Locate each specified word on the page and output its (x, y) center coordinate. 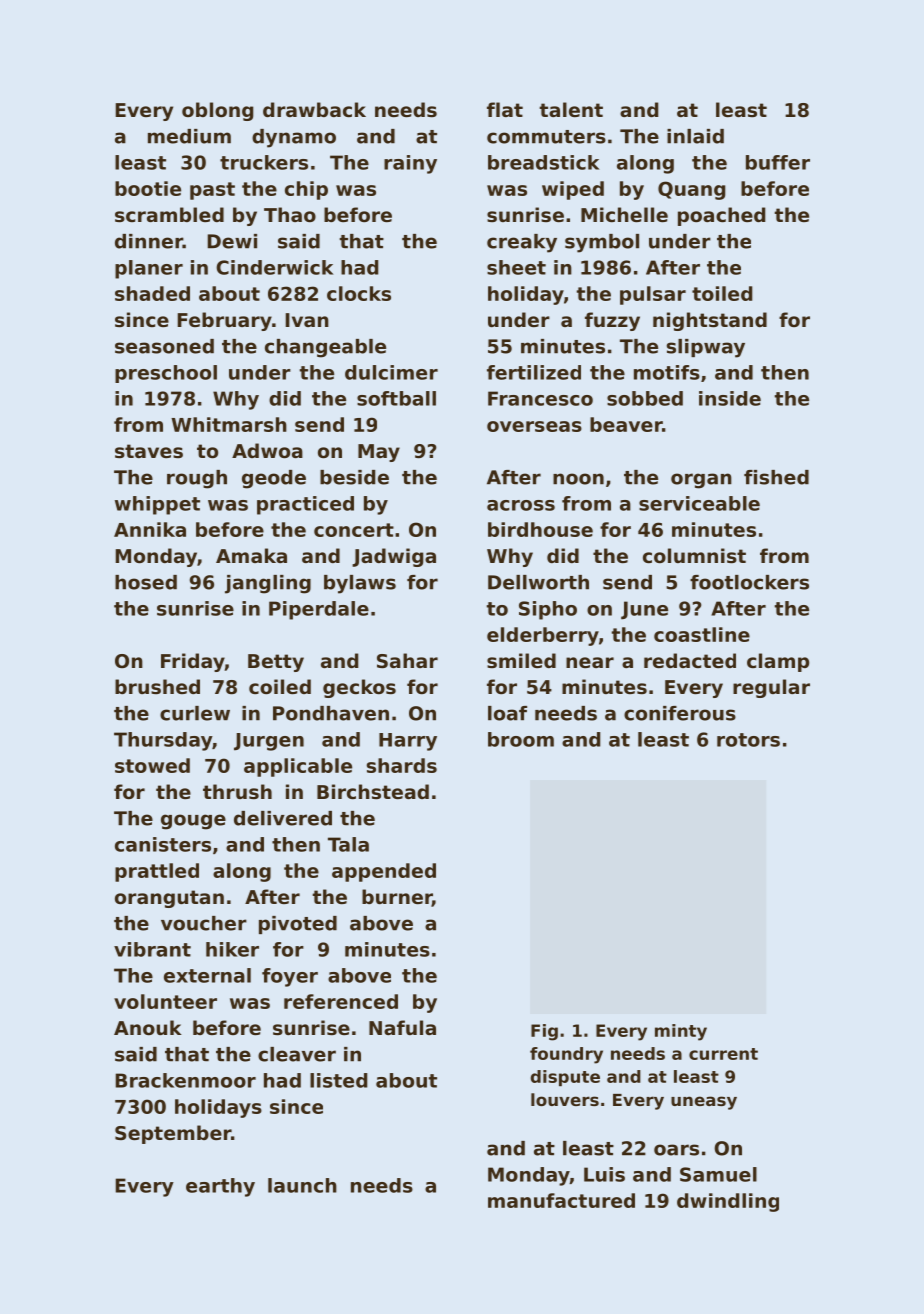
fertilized (534, 372)
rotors (748, 740)
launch (302, 1185)
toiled (722, 293)
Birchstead (373, 791)
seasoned (164, 346)
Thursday (163, 741)
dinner (149, 241)
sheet (516, 267)
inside (730, 398)
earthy (220, 1187)
